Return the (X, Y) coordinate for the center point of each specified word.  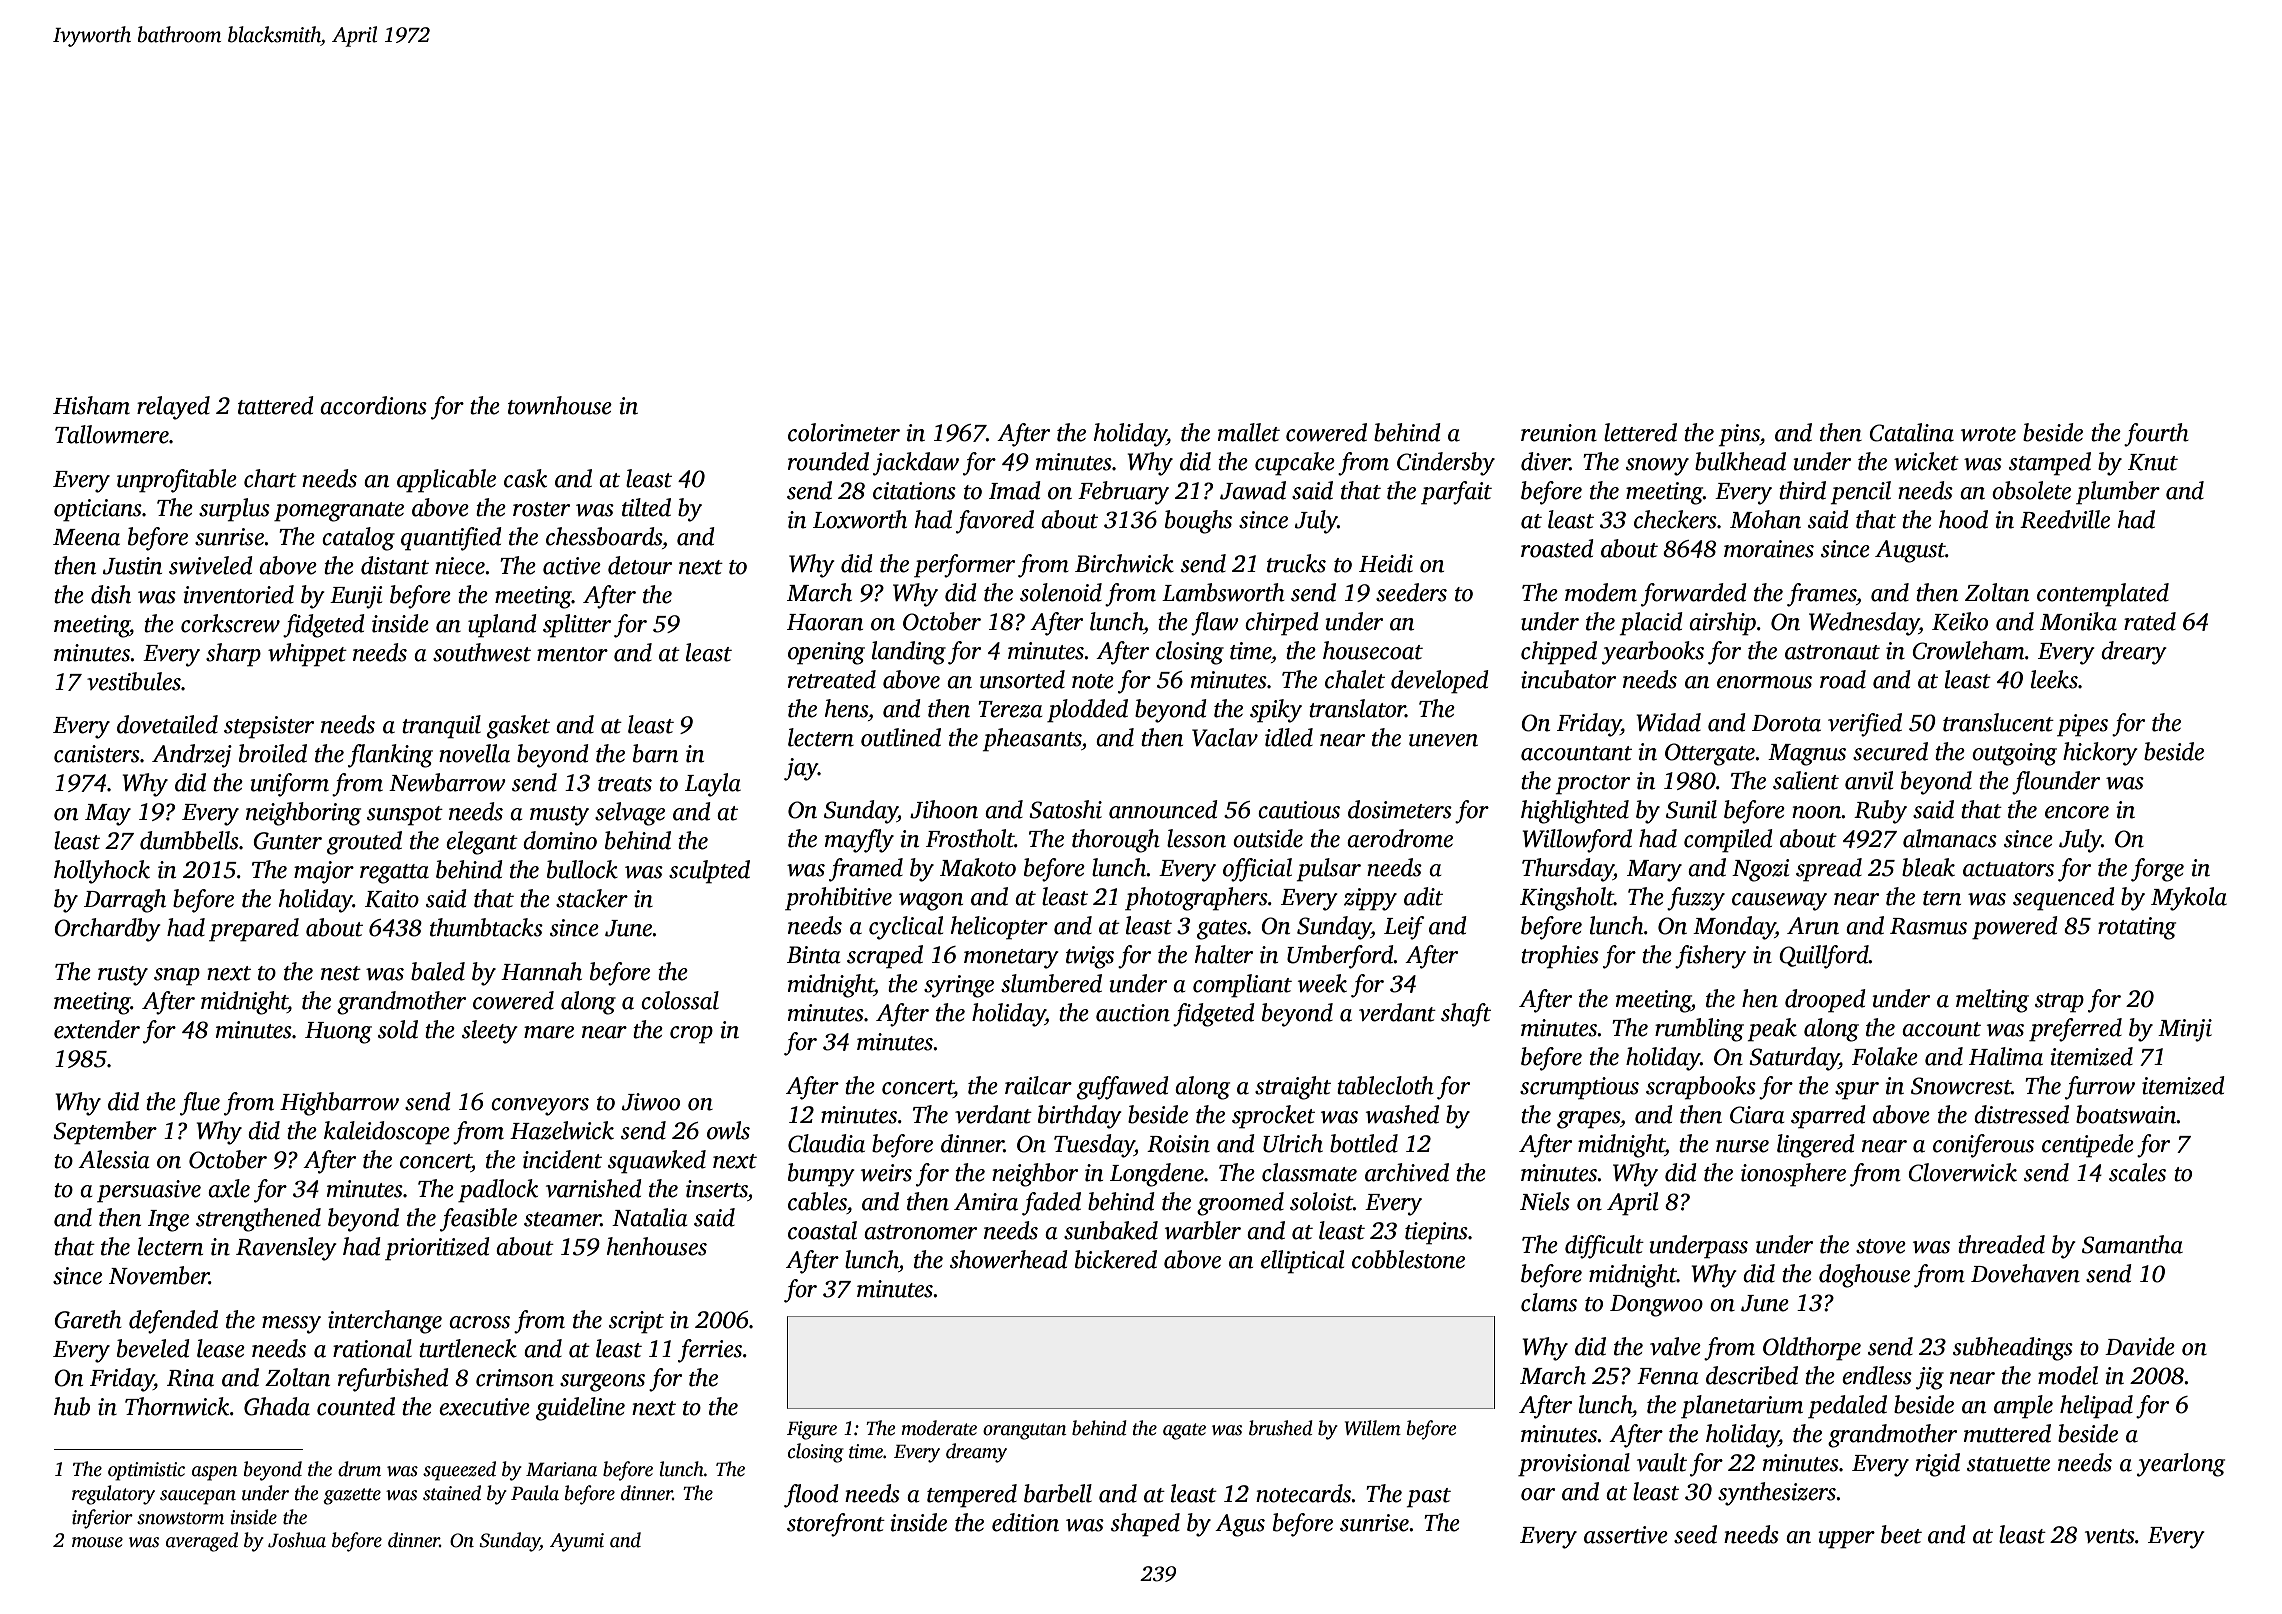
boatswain (2126, 1114)
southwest (482, 652)
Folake (1885, 1056)
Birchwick (1124, 563)
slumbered (1051, 983)
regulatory (113, 1495)
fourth (2156, 435)
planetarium (1742, 1407)
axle (229, 1188)
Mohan (1765, 519)
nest (341, 973)
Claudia (826, 1143)
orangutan (1025, 1431)
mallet (1249, 432)
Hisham (91, 405)
